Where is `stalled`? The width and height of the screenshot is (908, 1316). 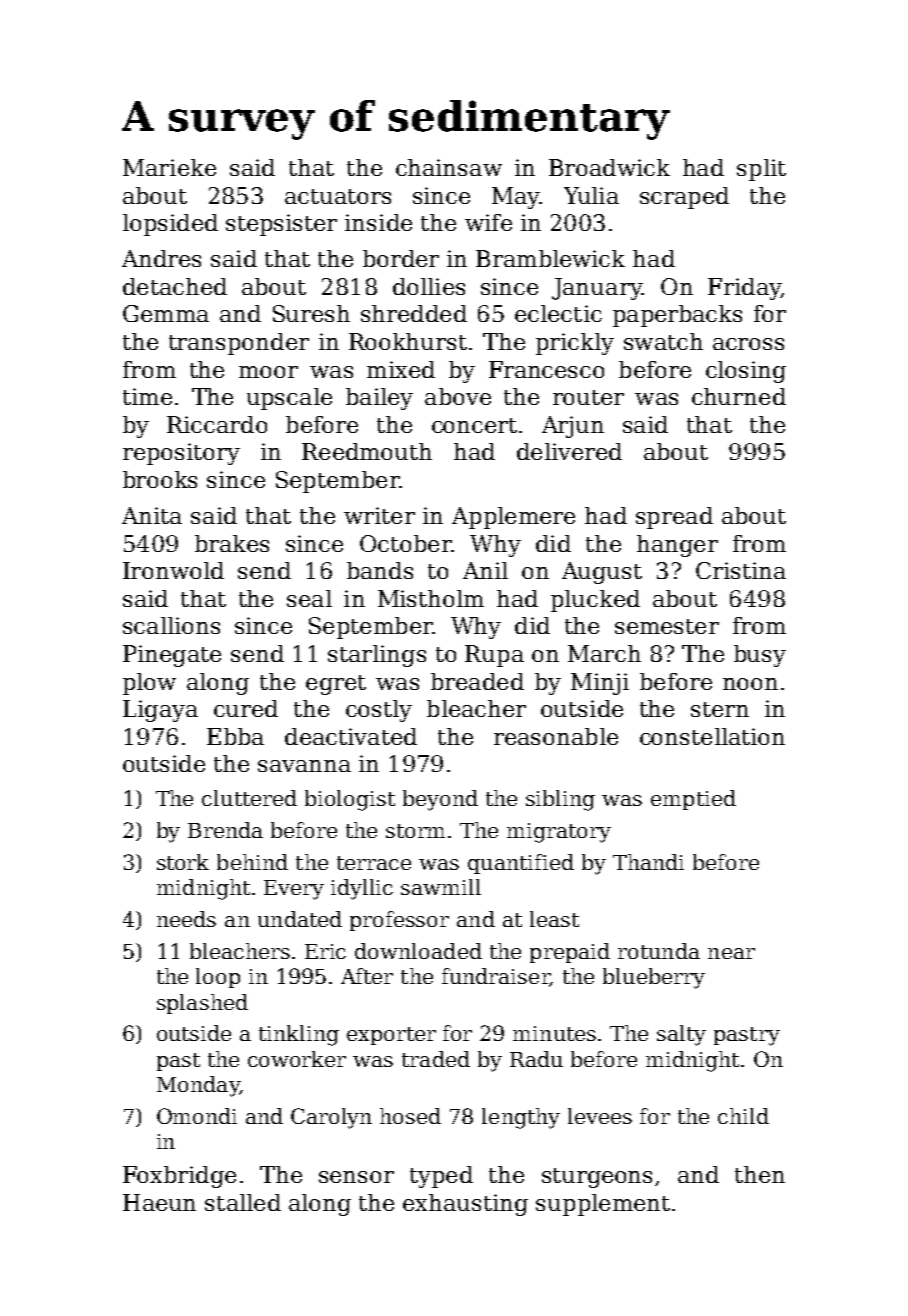 stalled is located at coordinates (243, 1202).
